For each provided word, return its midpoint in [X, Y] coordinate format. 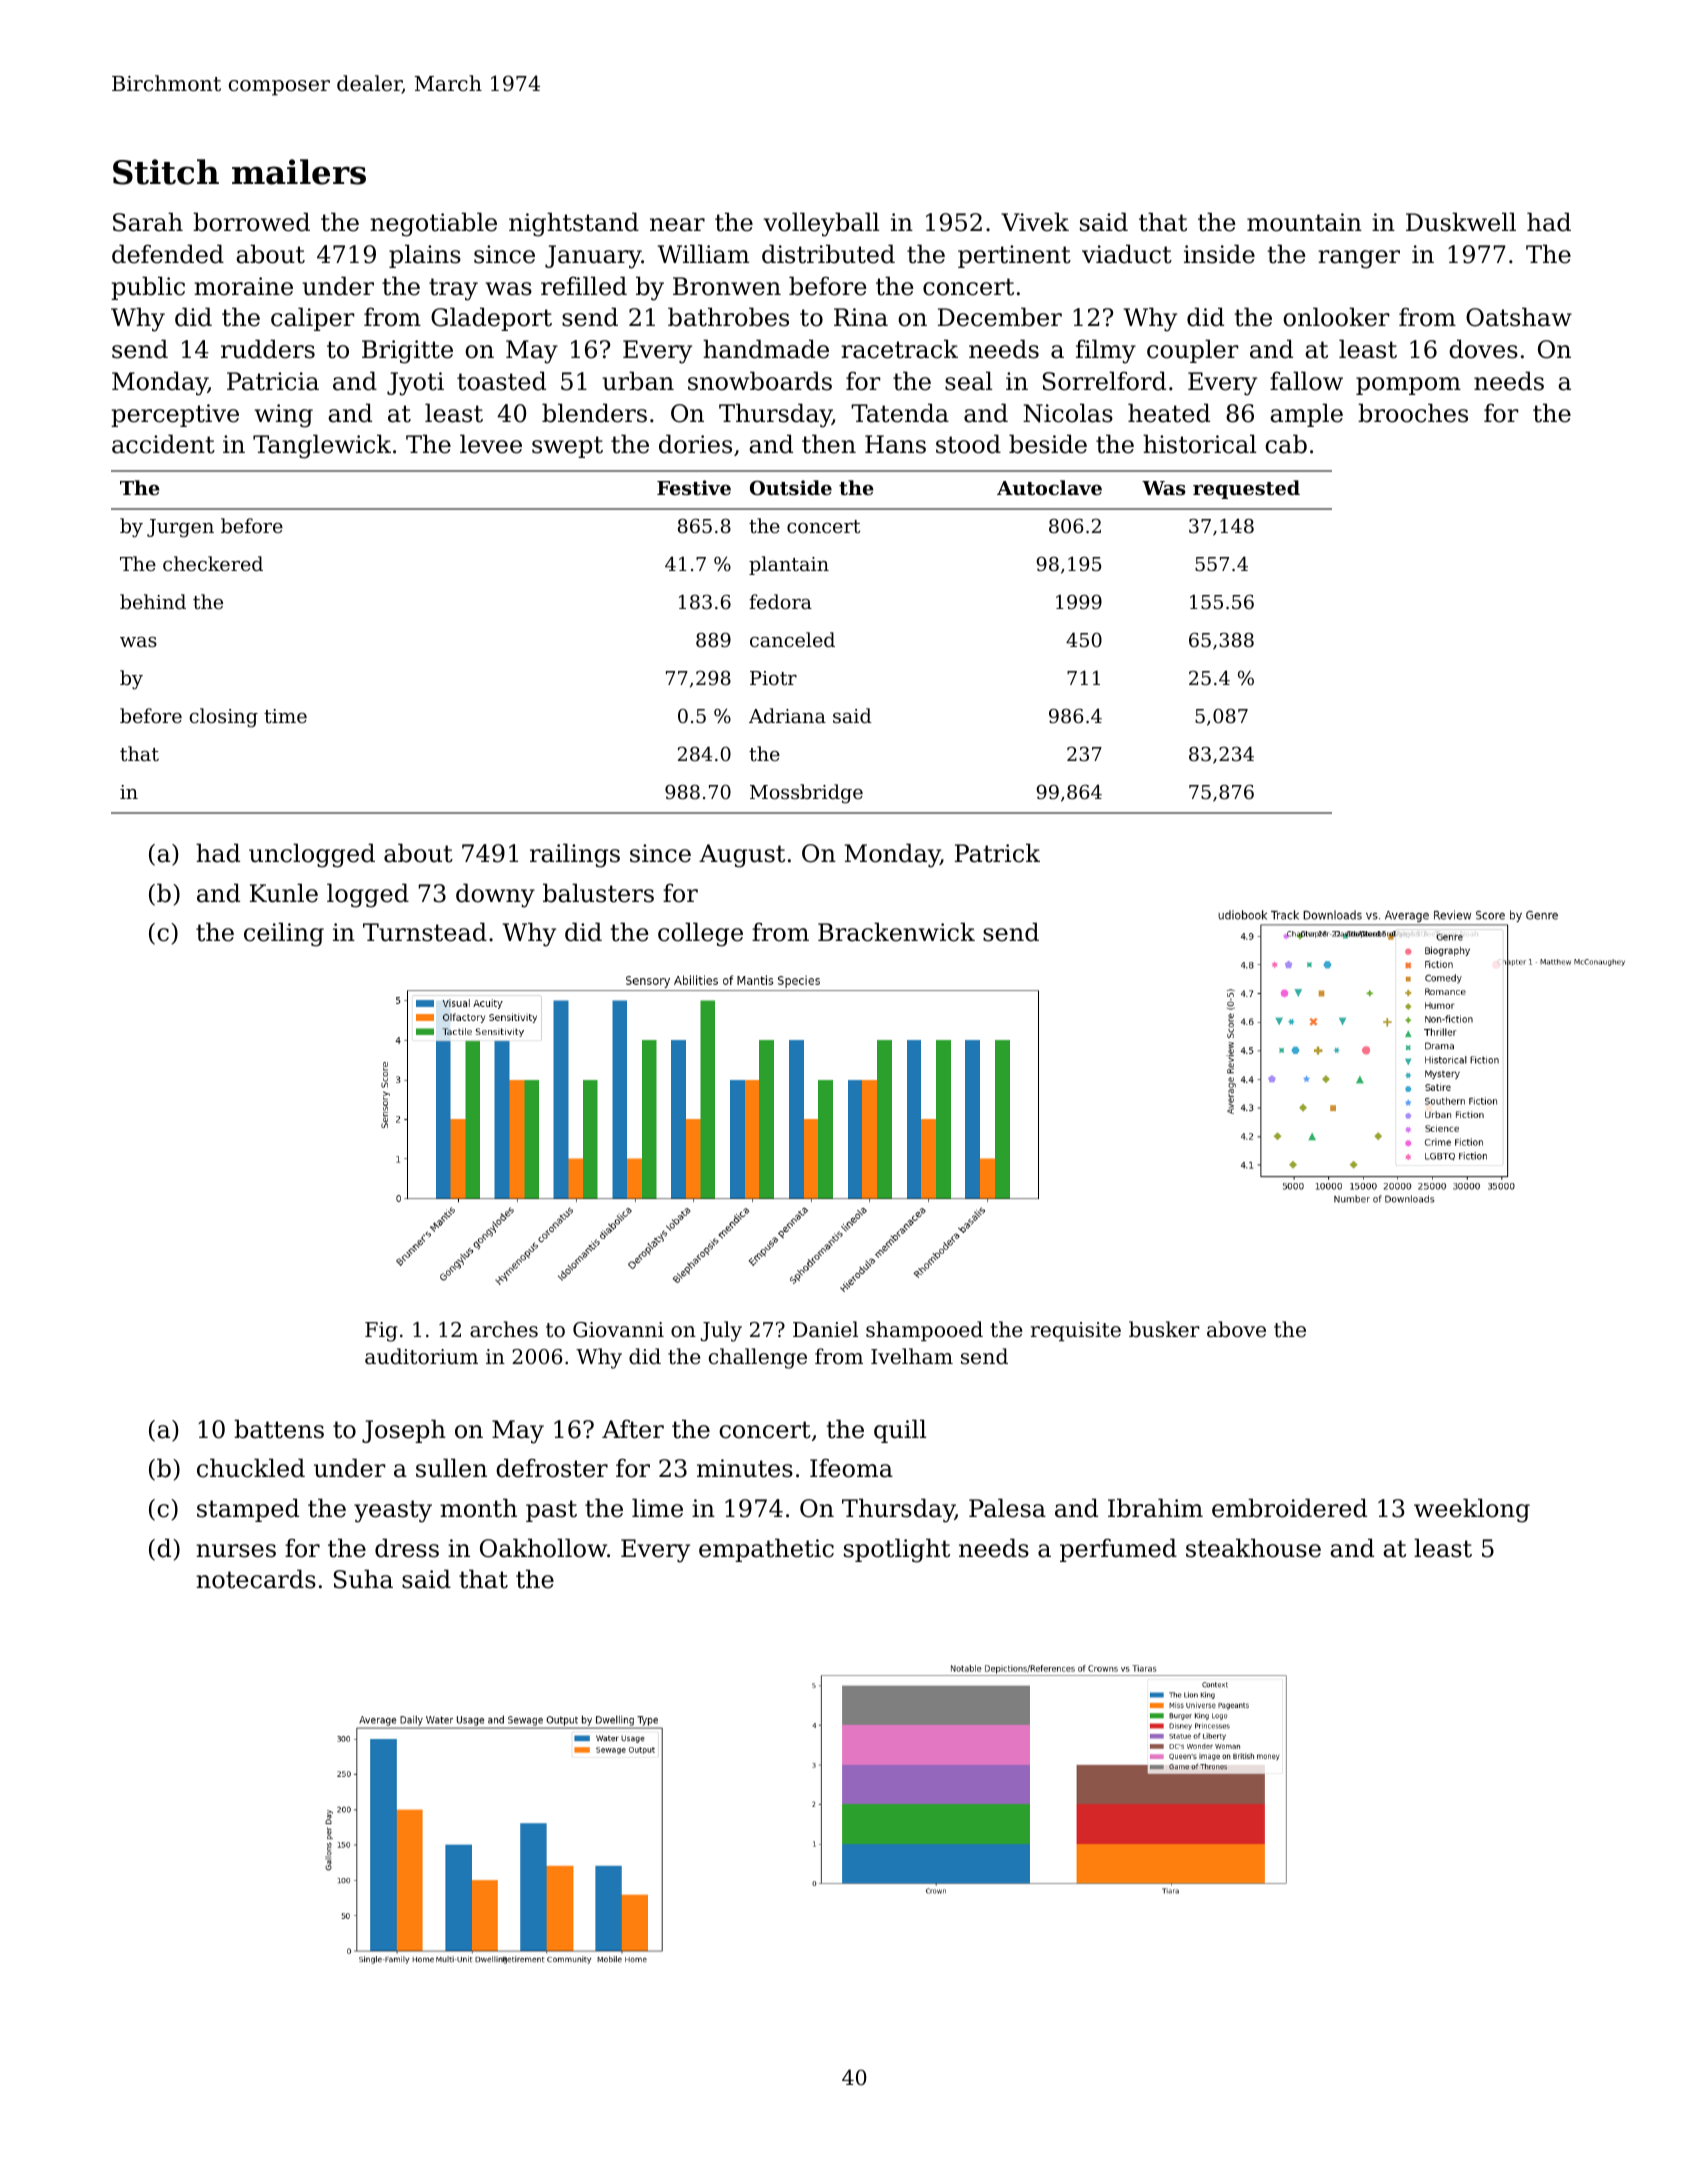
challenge [758, 1358]
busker [1164, 1329]
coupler [1193, 351]
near [677, 225]
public [148, 288]
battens [279, 1429]
